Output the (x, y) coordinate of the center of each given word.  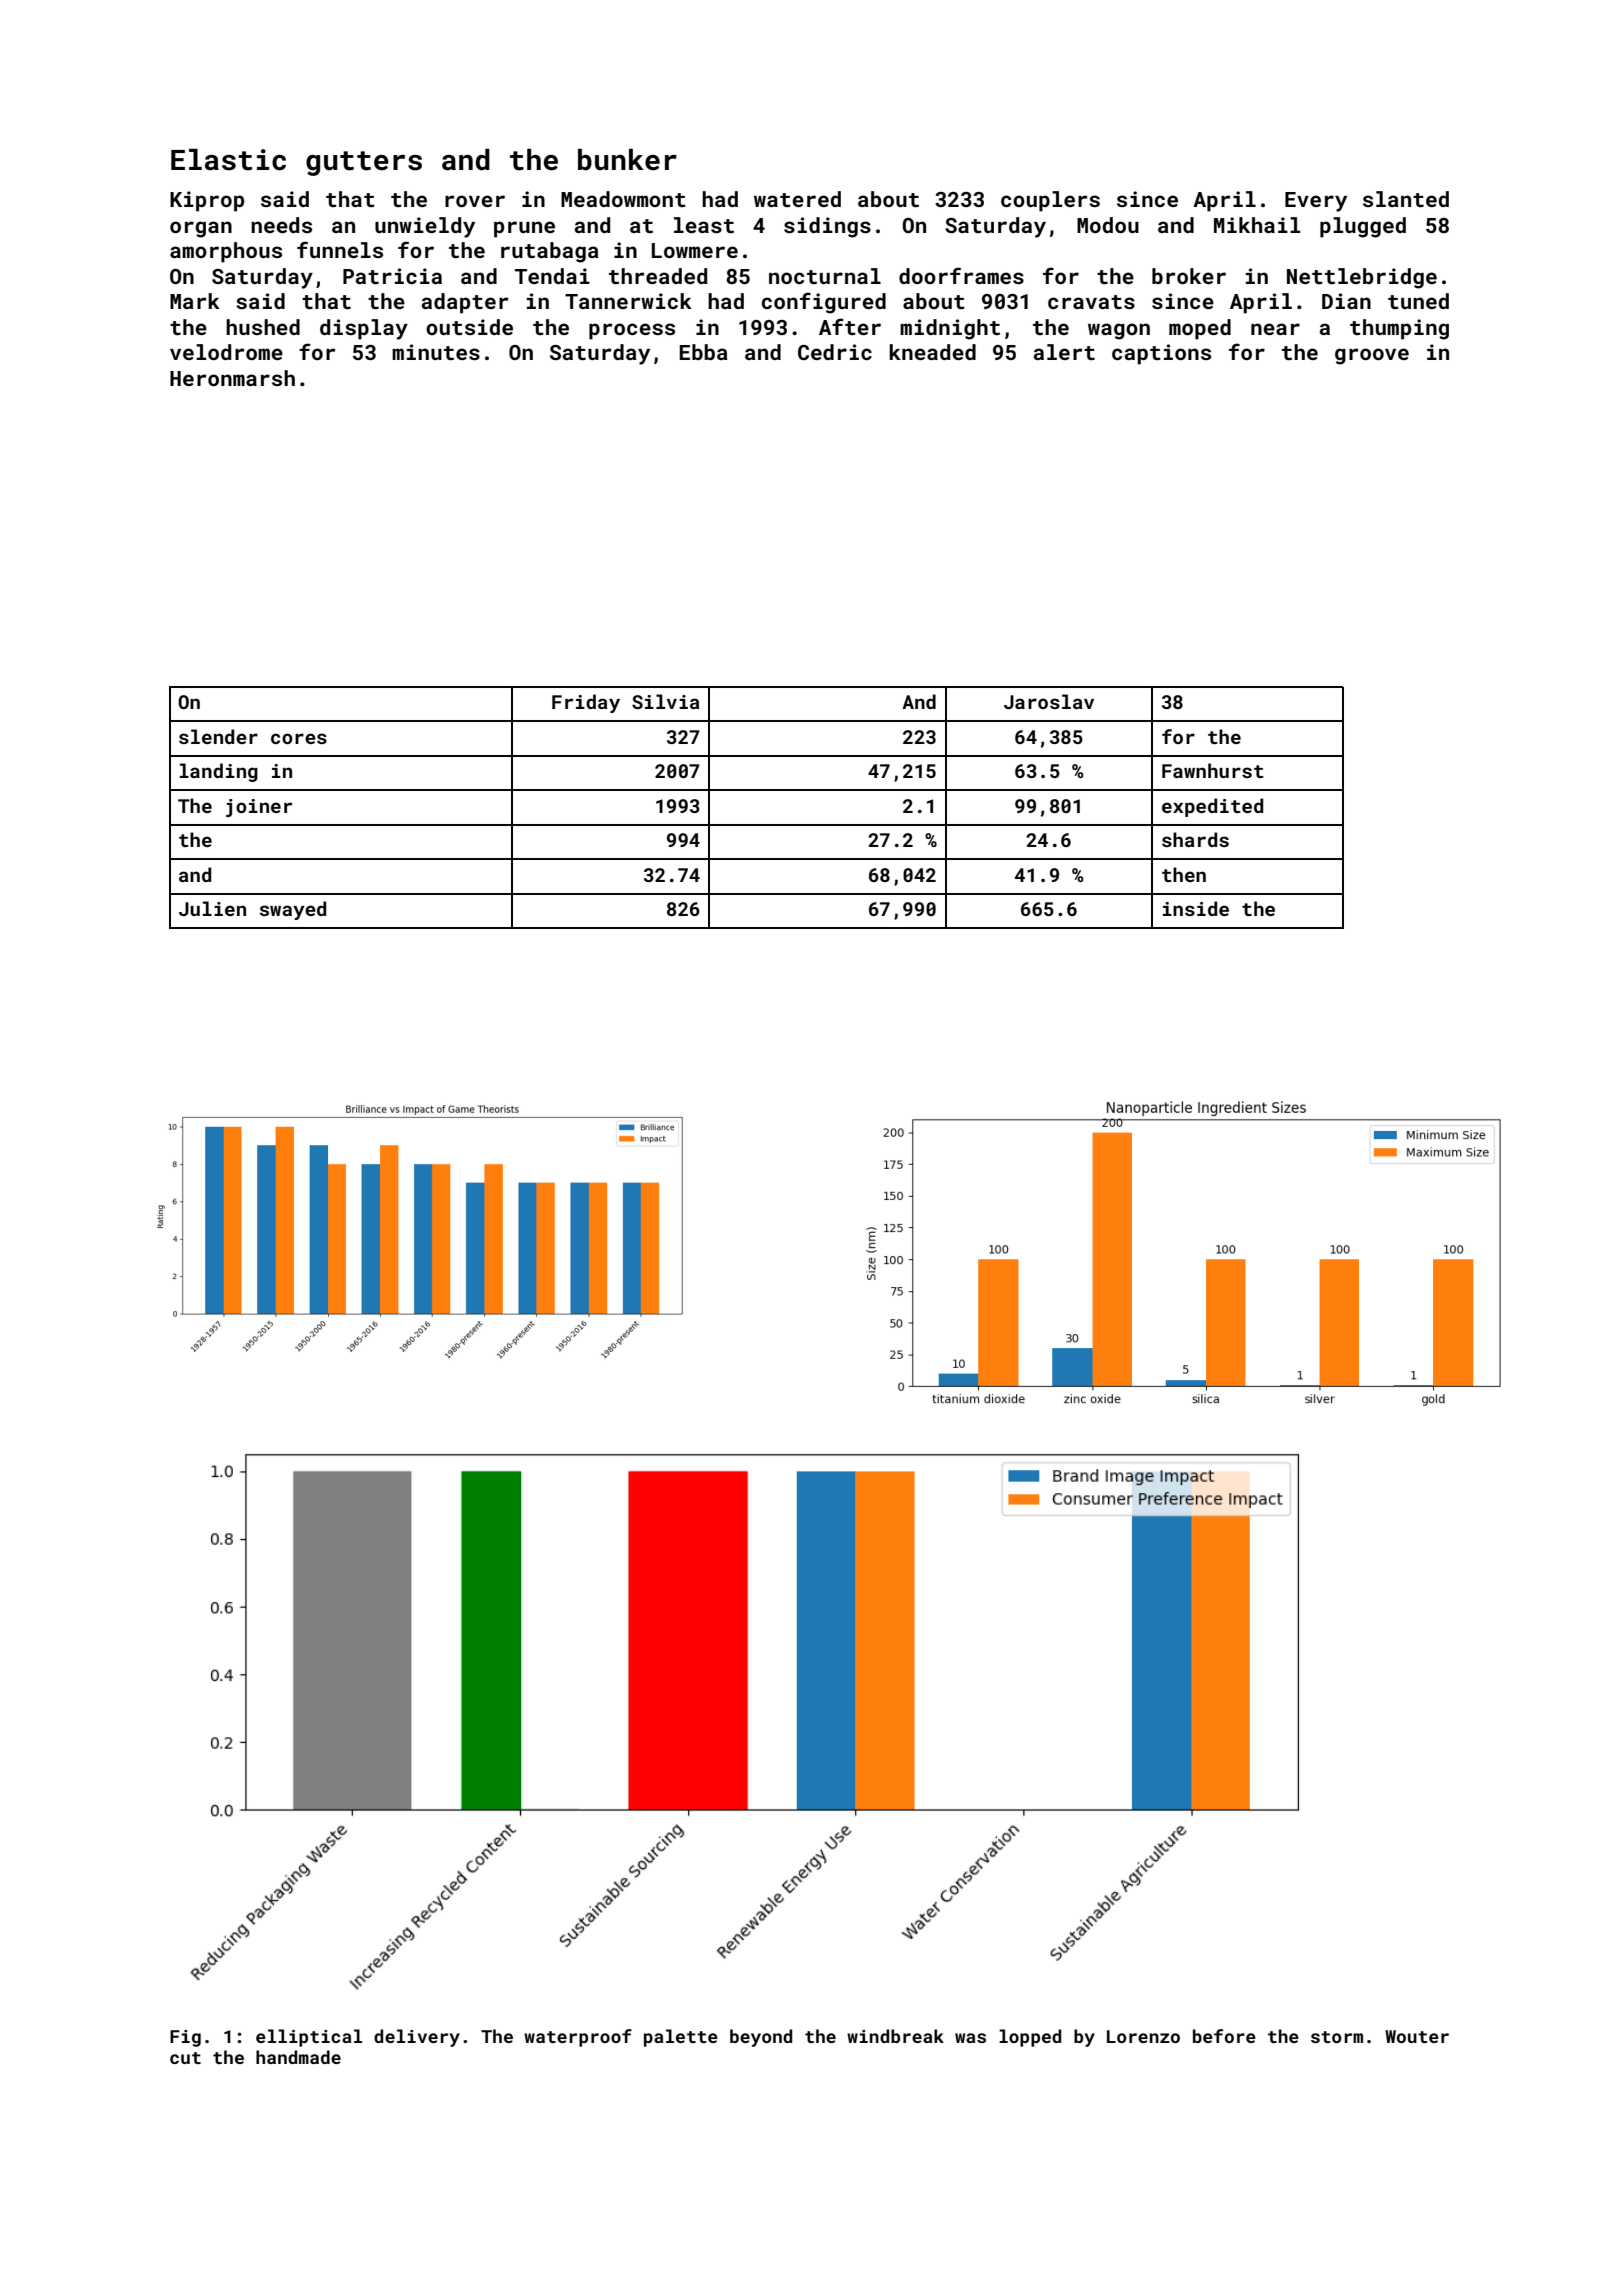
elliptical (309, 2038)
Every (1316, 202)
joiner (259, 808)
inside (1196, 908)
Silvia (666, 701)
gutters (364, 163)
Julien (212, 908)
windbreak (895, 2036)
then (1184, 874)
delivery (417, 2038)
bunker (627, 160)
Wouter (1417, 2036)
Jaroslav (1049, 701)
